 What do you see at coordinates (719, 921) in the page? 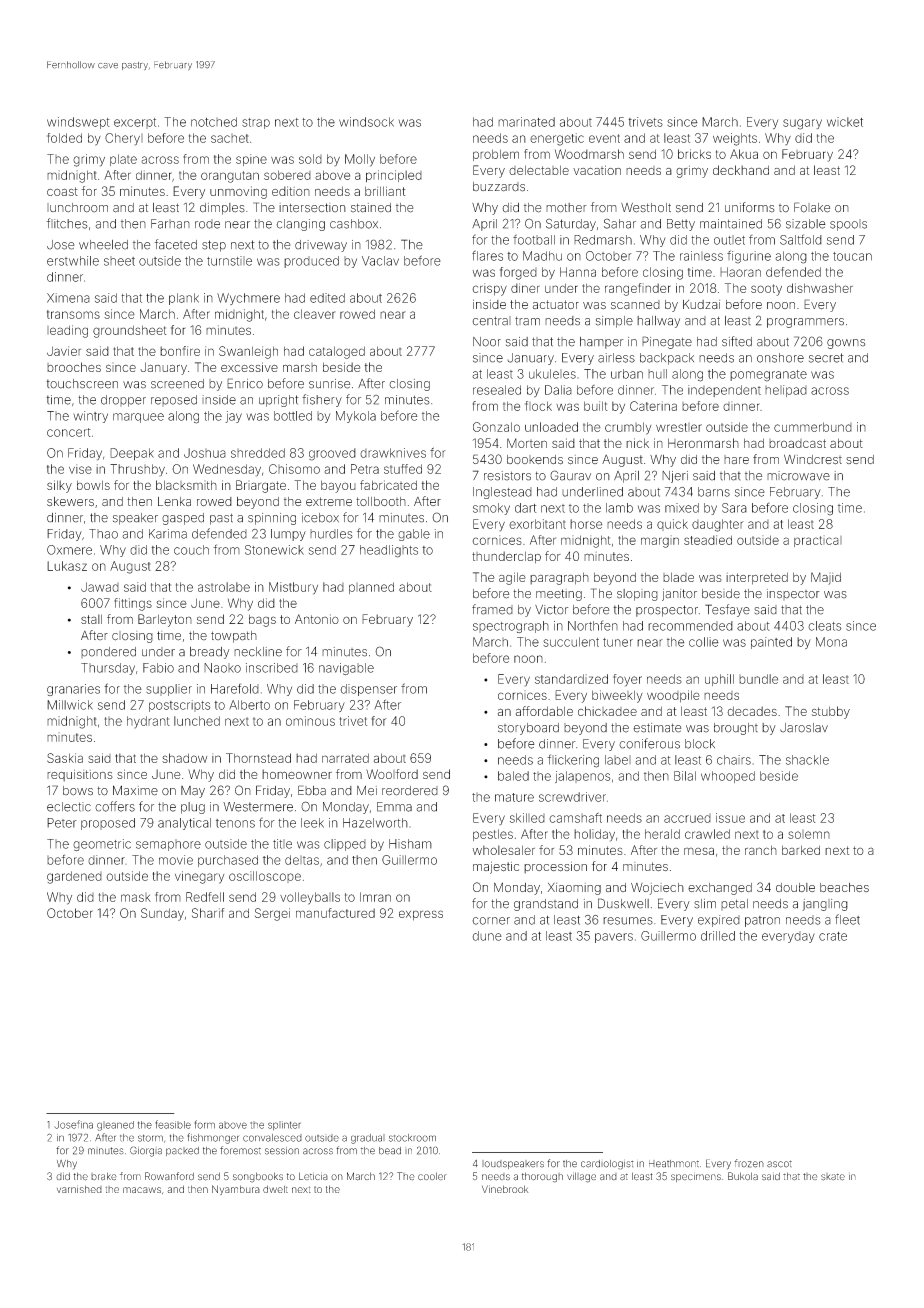
I see `expired` at bounding box center [719, 921].
